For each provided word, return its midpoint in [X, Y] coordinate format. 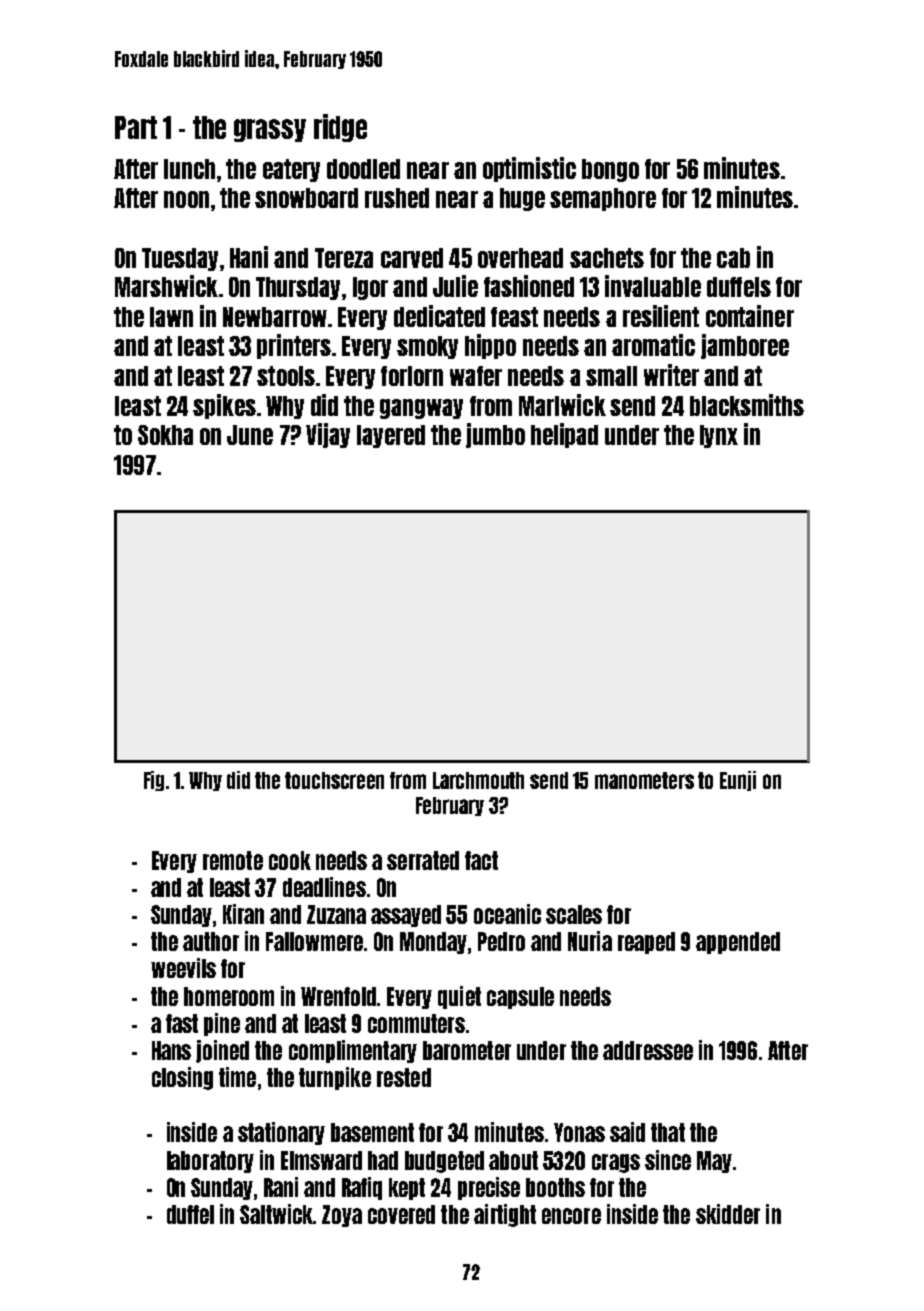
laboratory [210, 1162]
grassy [270, 130]
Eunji [738, 781]
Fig [154, 781]
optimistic [529, 169]
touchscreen [334, 780]
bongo [610, 170]
